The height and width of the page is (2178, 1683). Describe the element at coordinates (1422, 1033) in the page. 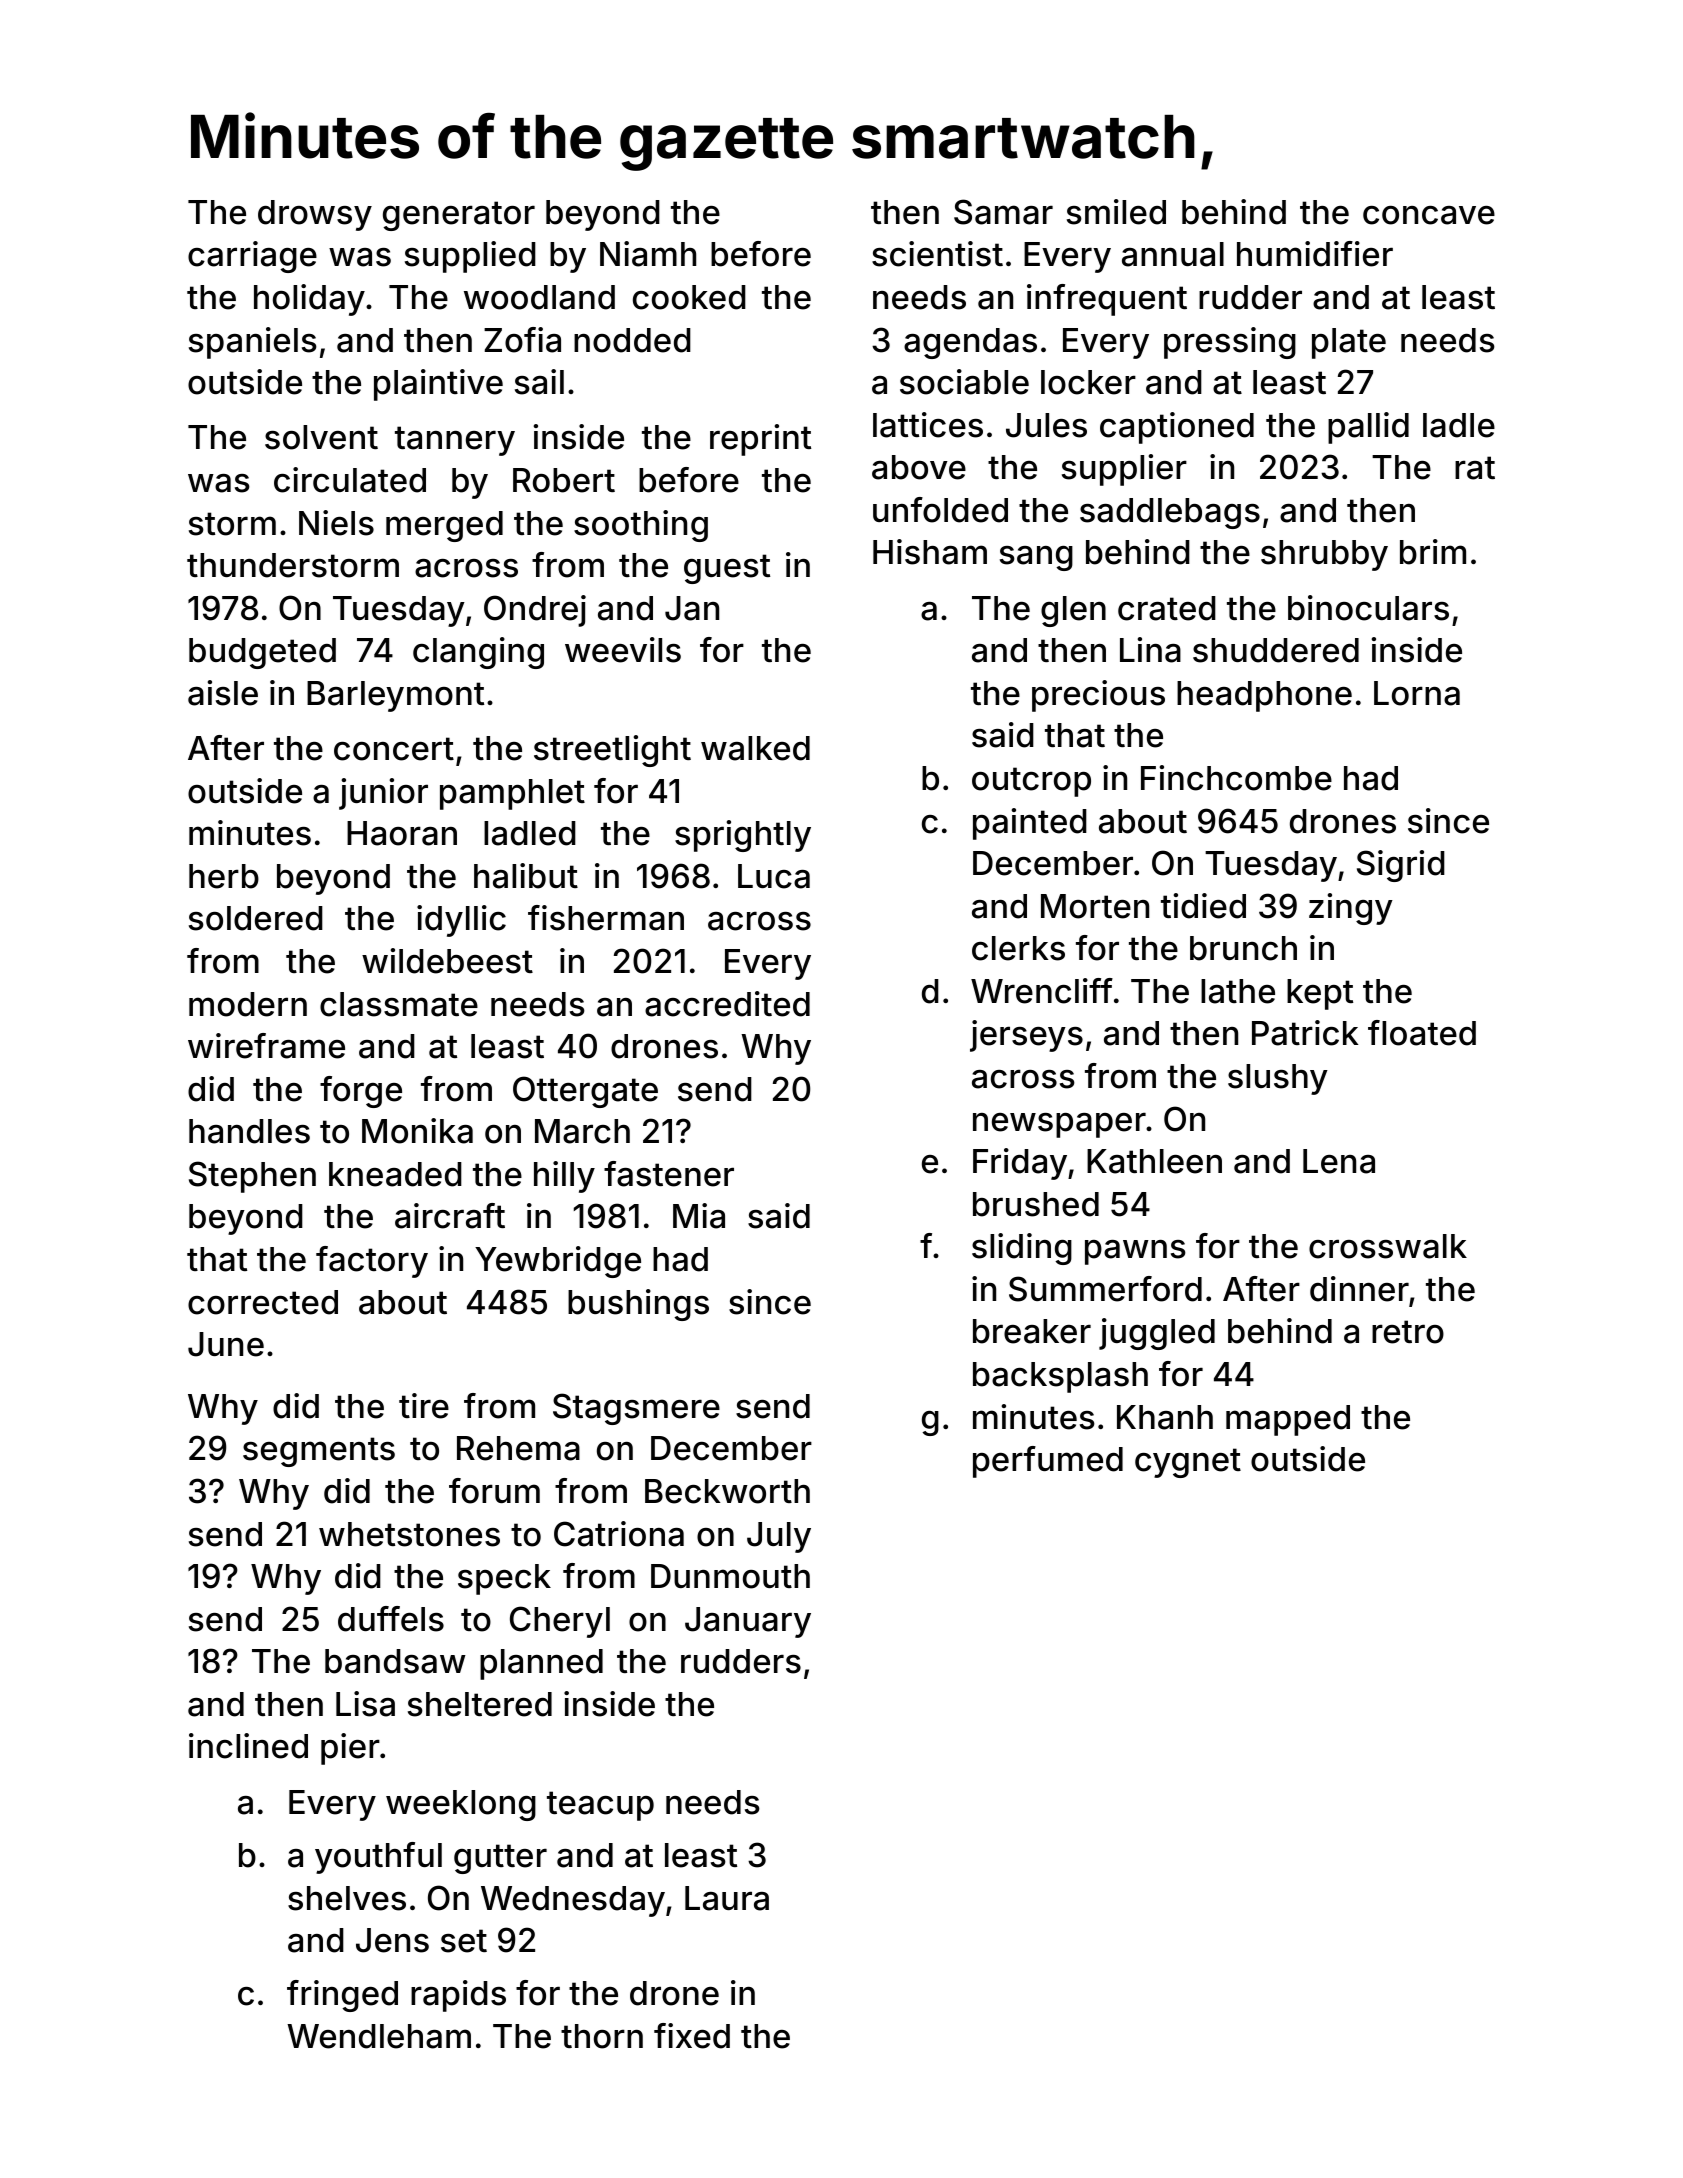

I see `floated` at that location.
